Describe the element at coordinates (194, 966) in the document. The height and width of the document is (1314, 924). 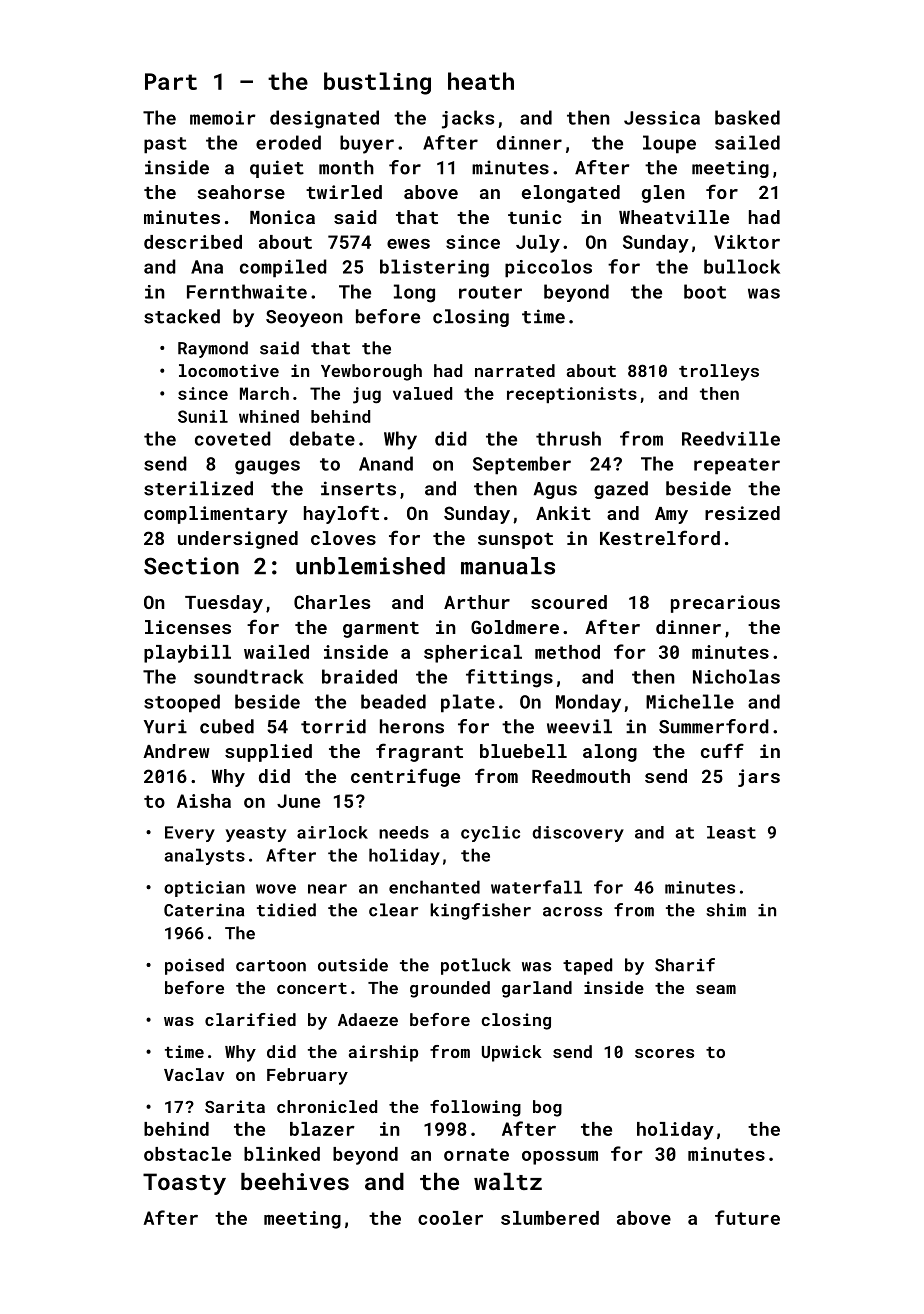
I see `poised` at that location.
